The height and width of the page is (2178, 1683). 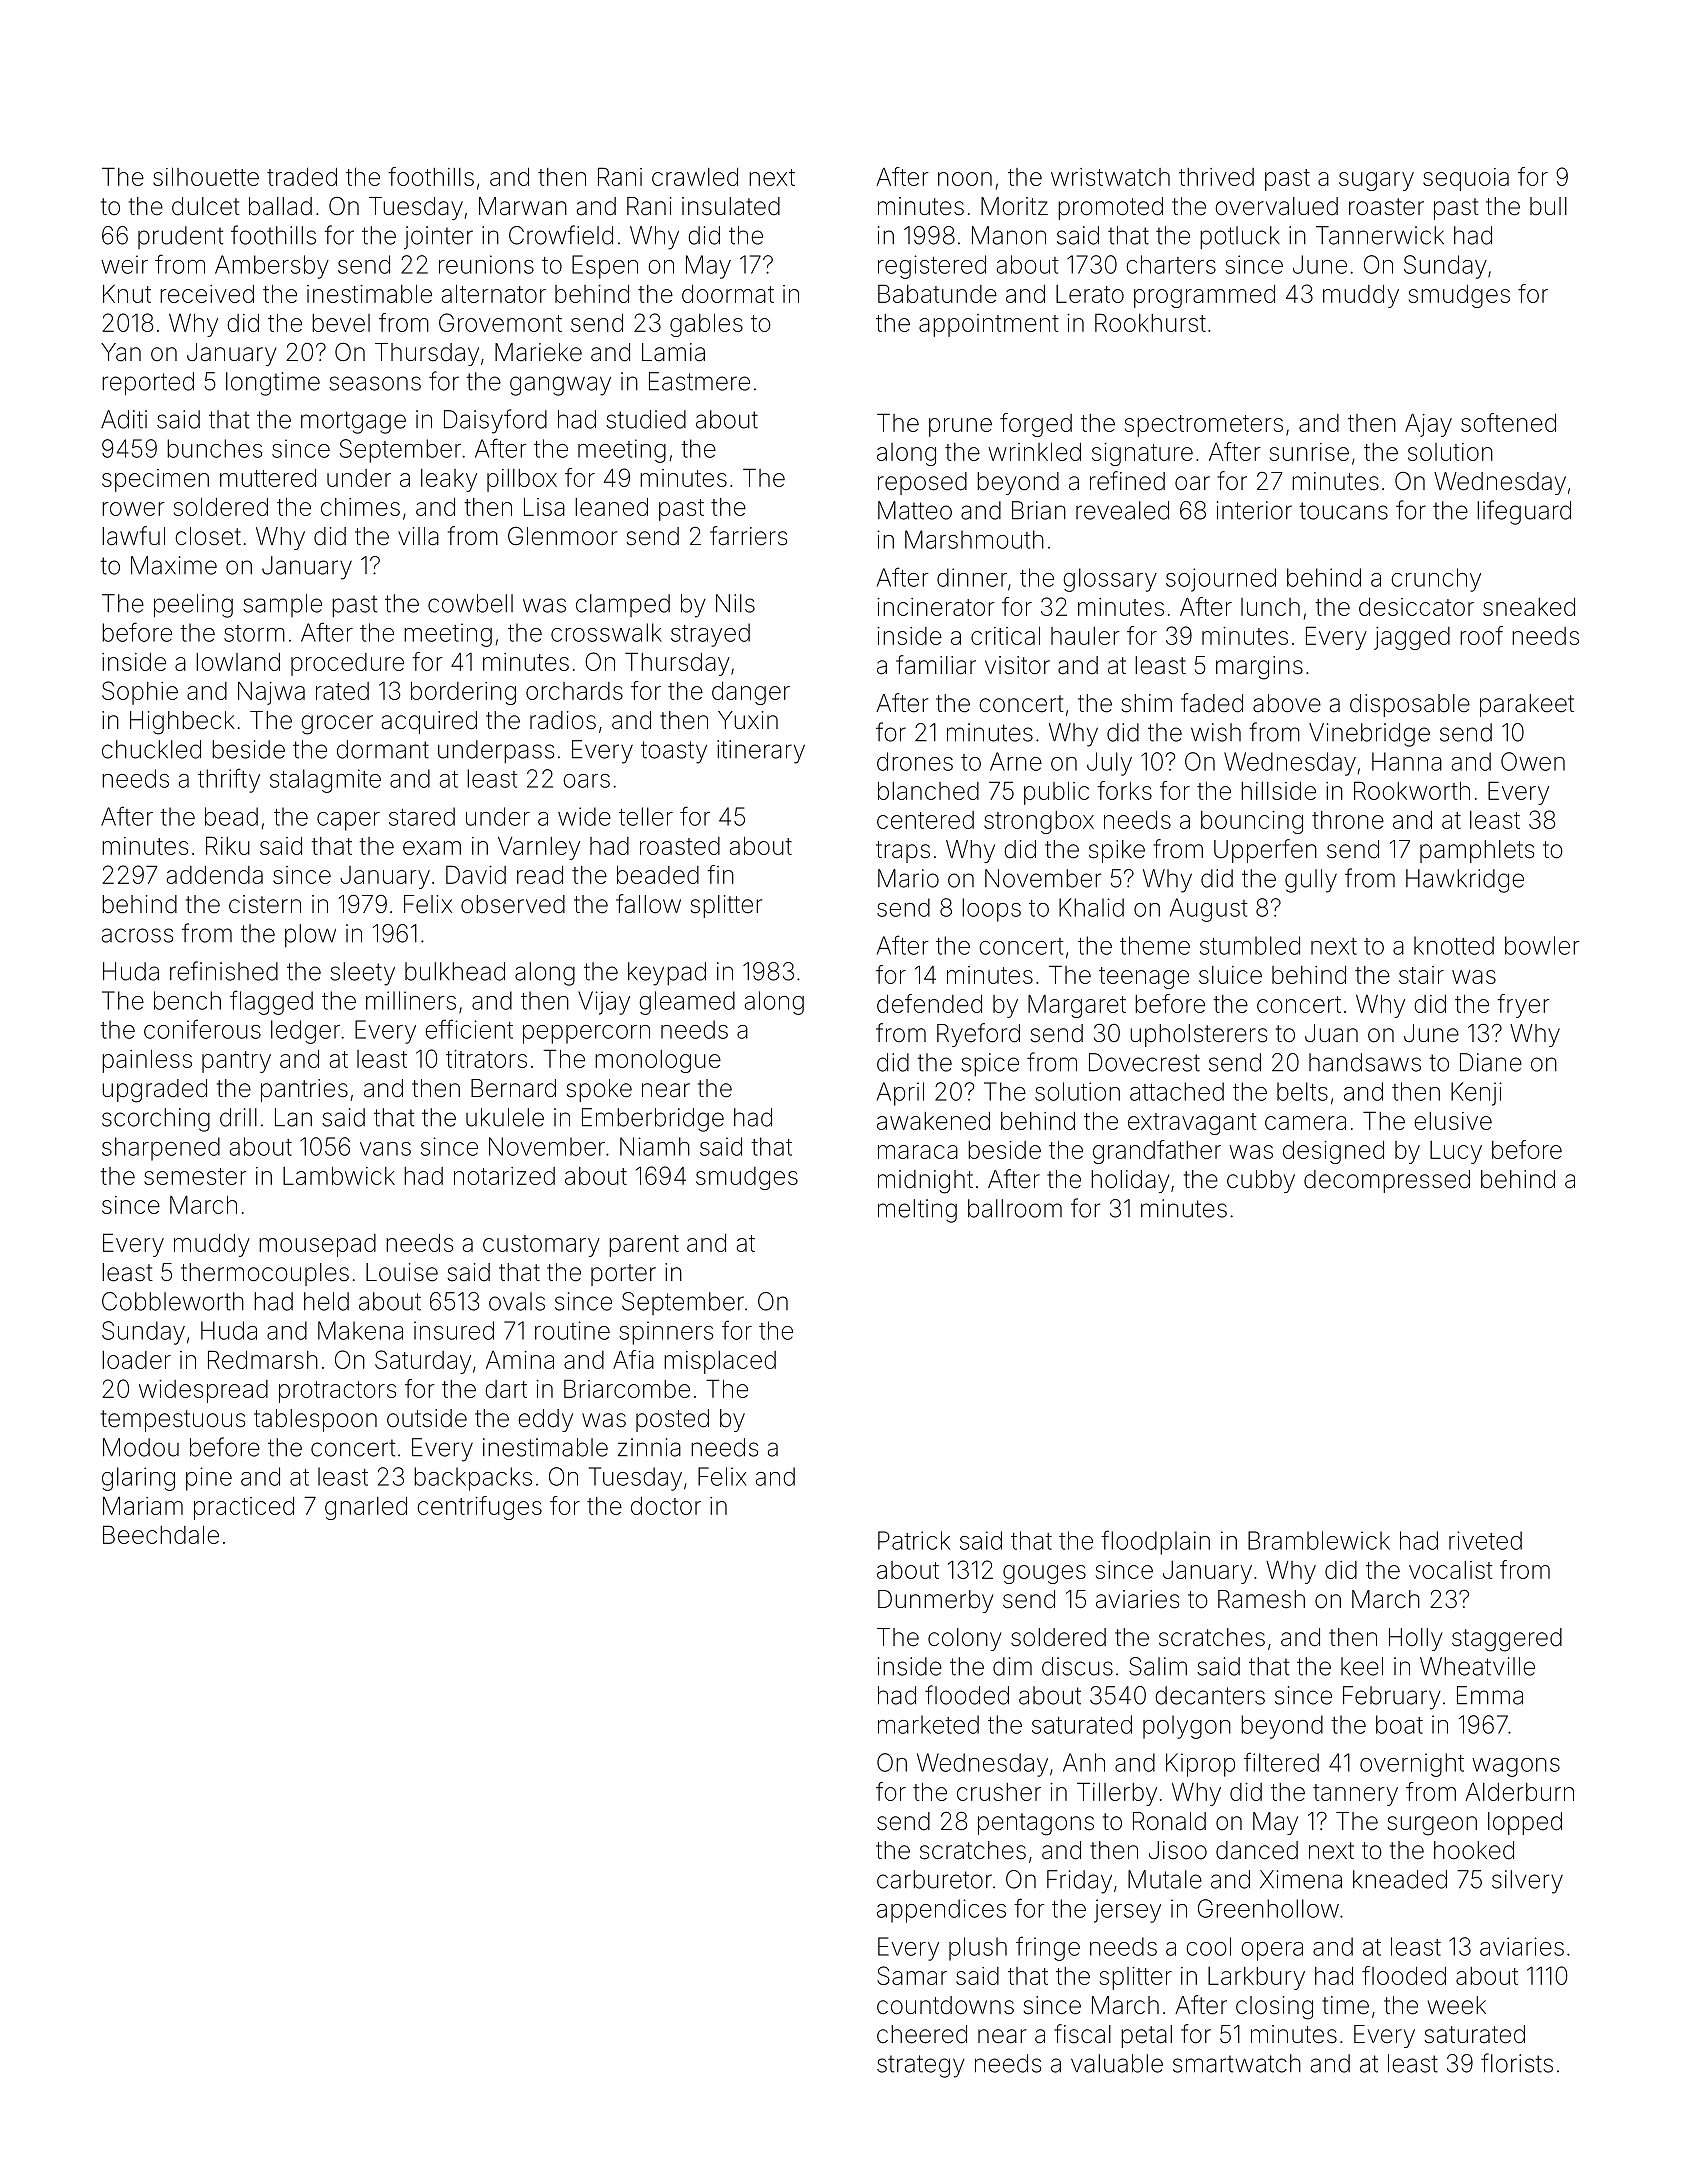 I want to click on danger, so click(x=751, y=693).
